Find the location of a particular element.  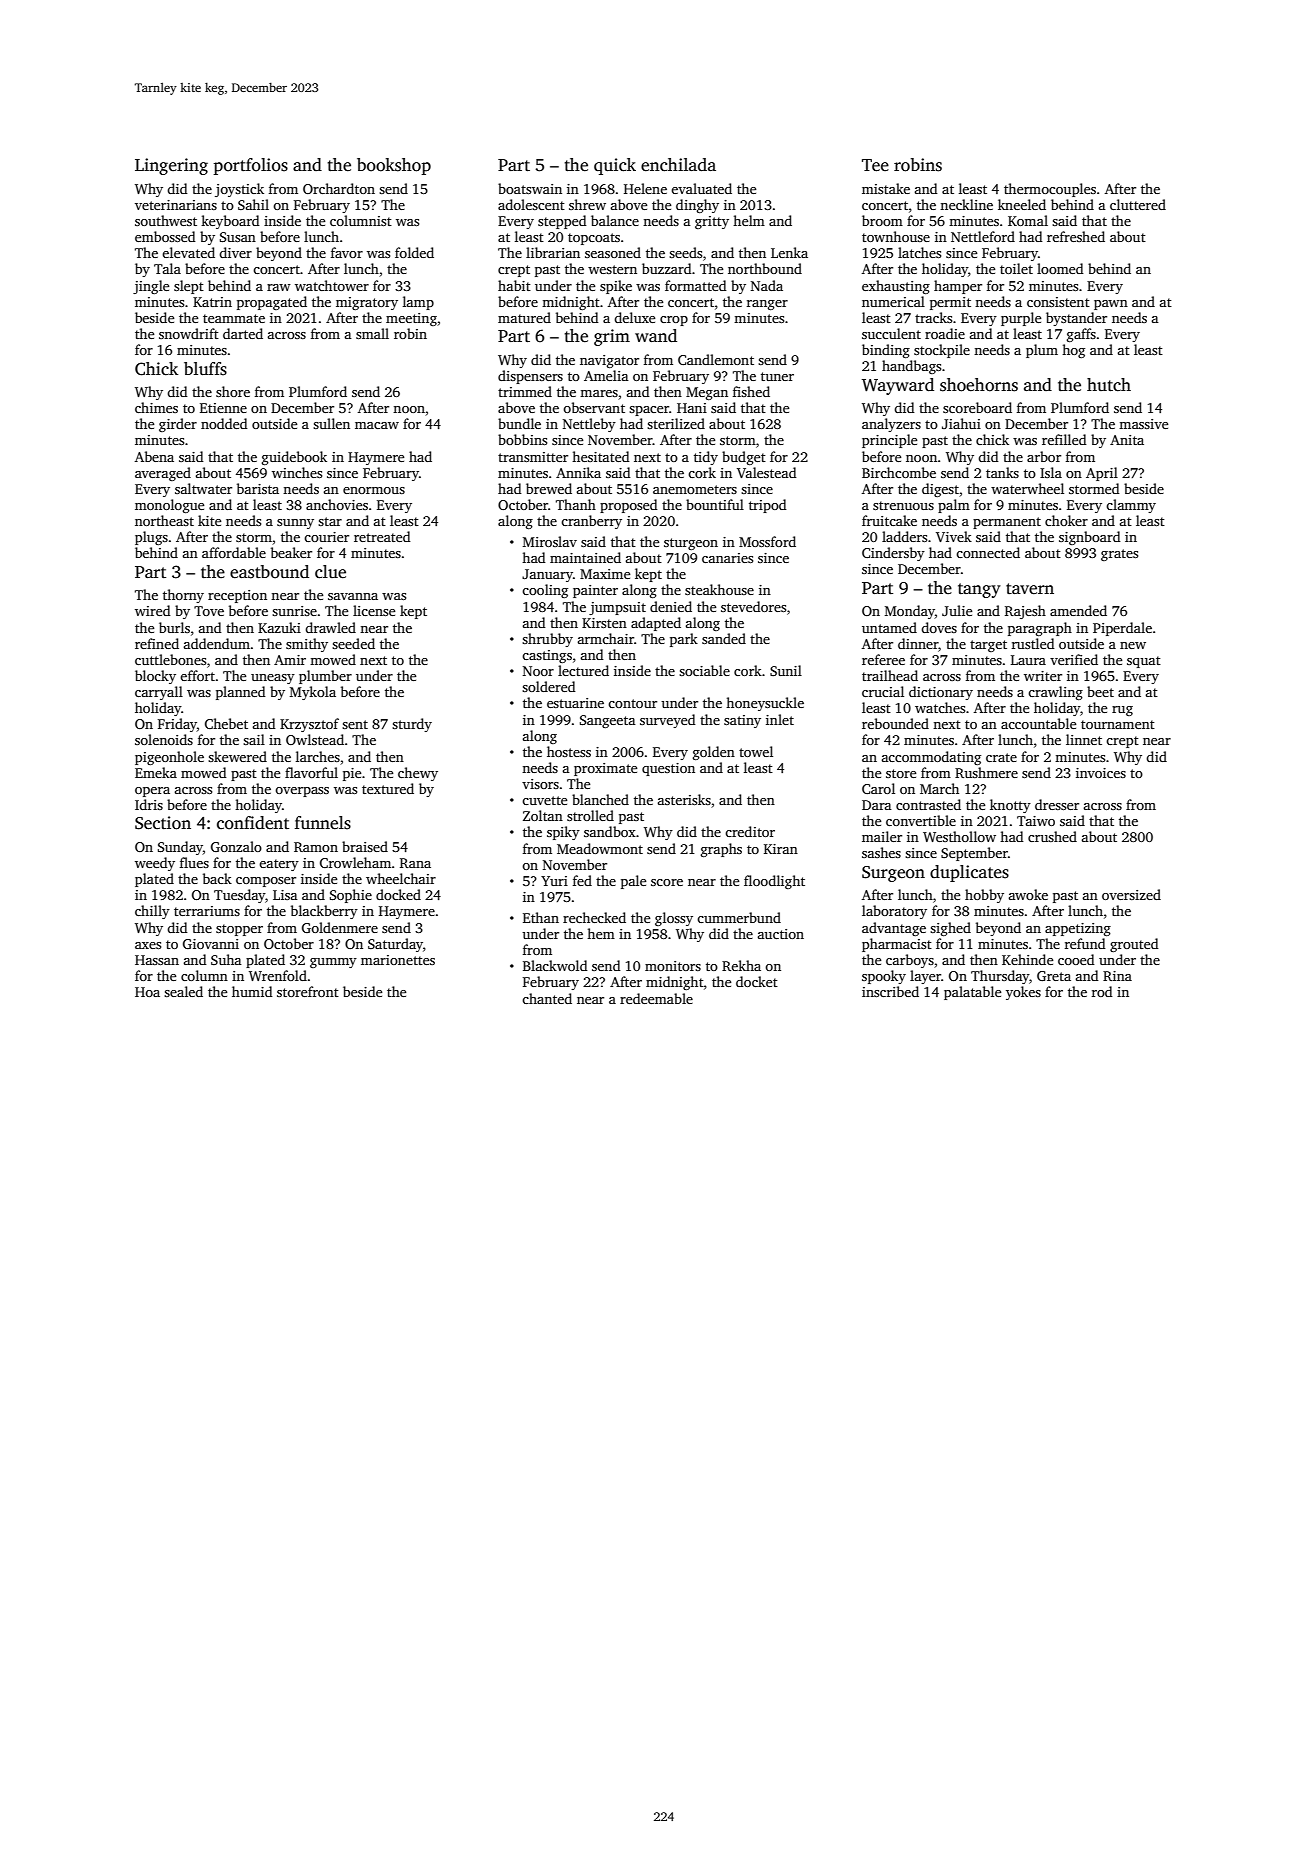

Hoa is located at coordinates (147, 992).
